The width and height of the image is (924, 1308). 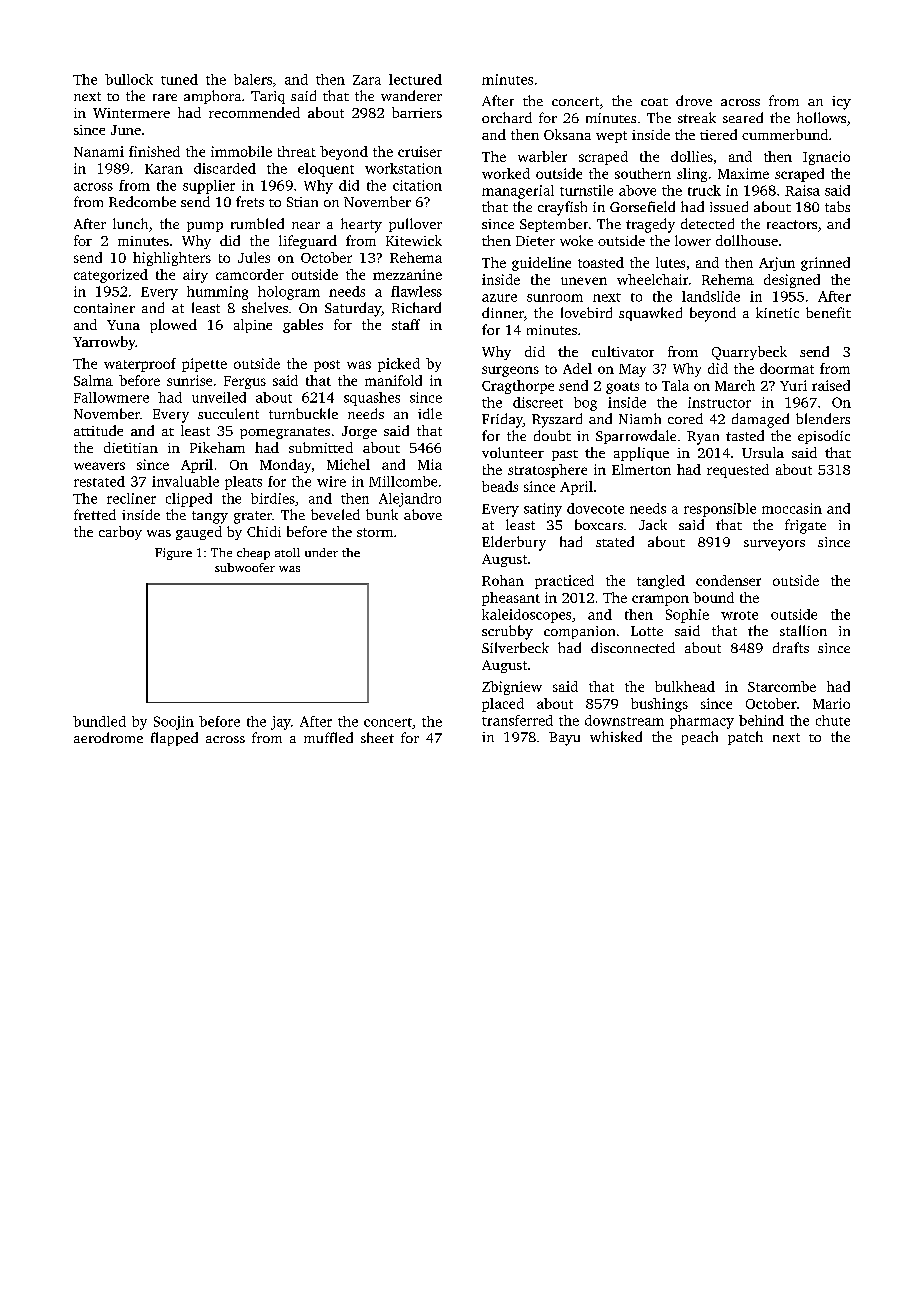 I want to click on drove, so click(x=694, y=100).
